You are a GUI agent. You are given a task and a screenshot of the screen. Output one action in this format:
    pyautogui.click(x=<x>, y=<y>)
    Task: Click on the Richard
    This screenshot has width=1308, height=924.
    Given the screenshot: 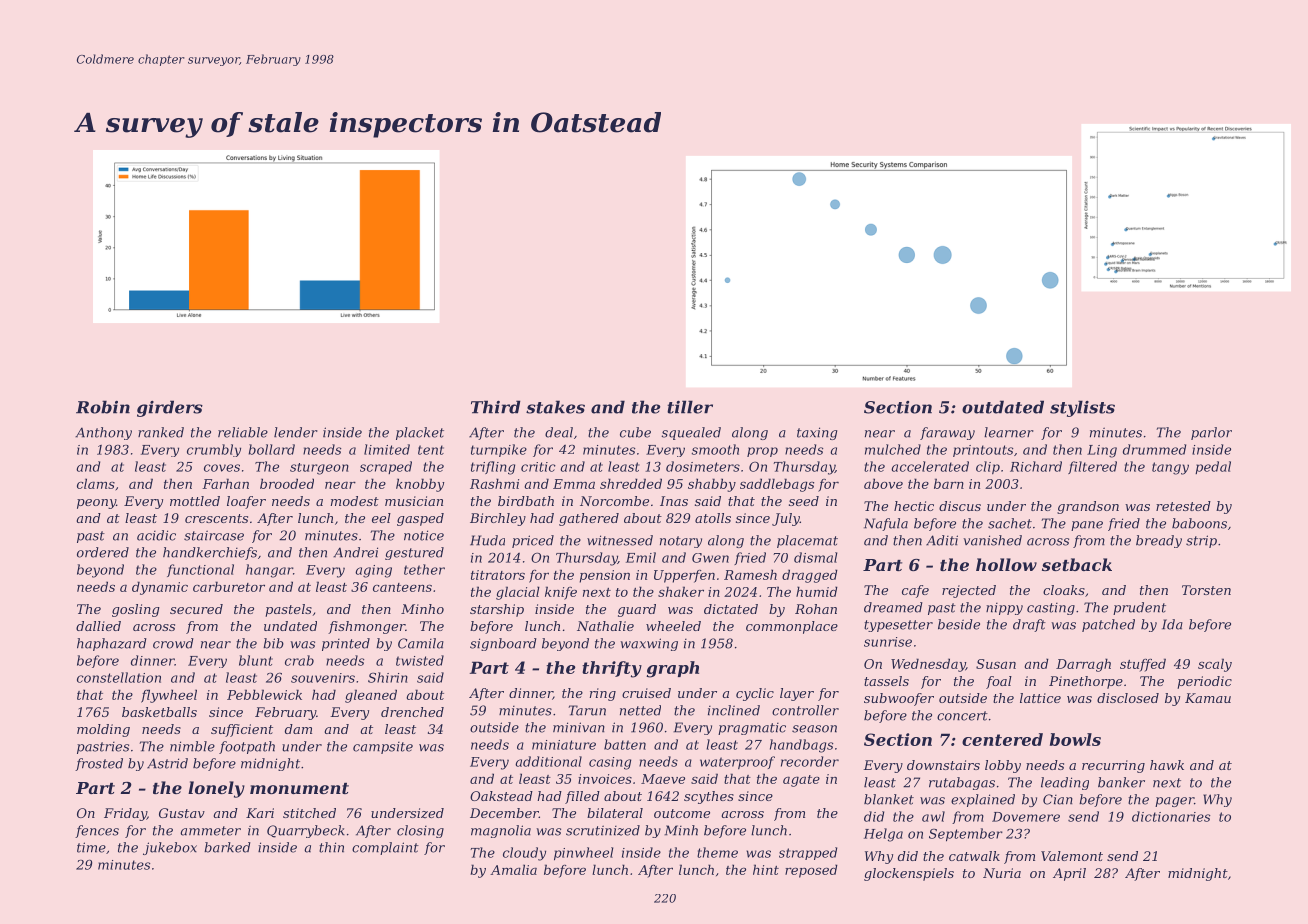 What is the action you would take?
    pyautogui.click(x=1036, y=466)
